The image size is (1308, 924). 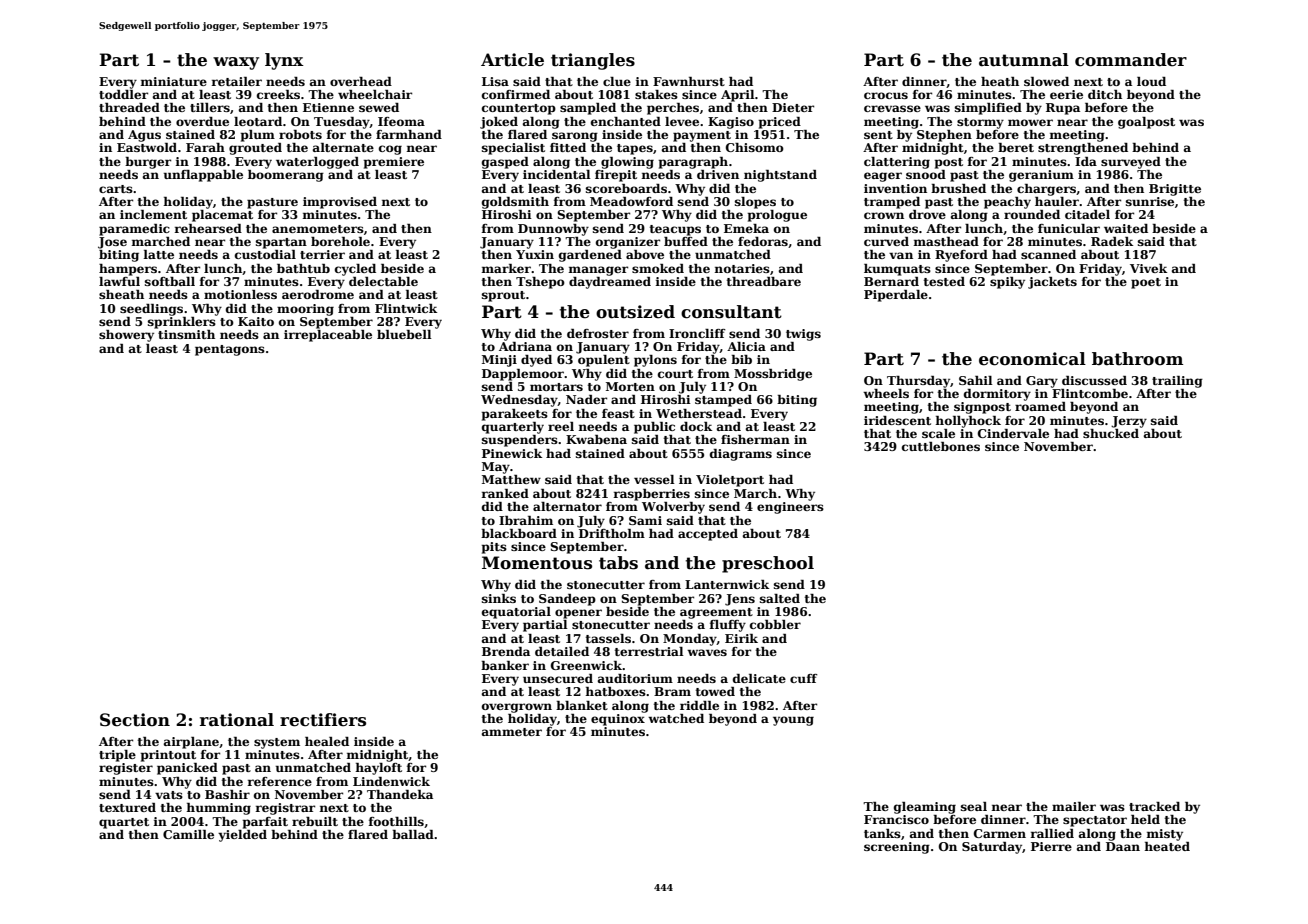 I want to click on Cindervale, so click(x=1013, y=433).
